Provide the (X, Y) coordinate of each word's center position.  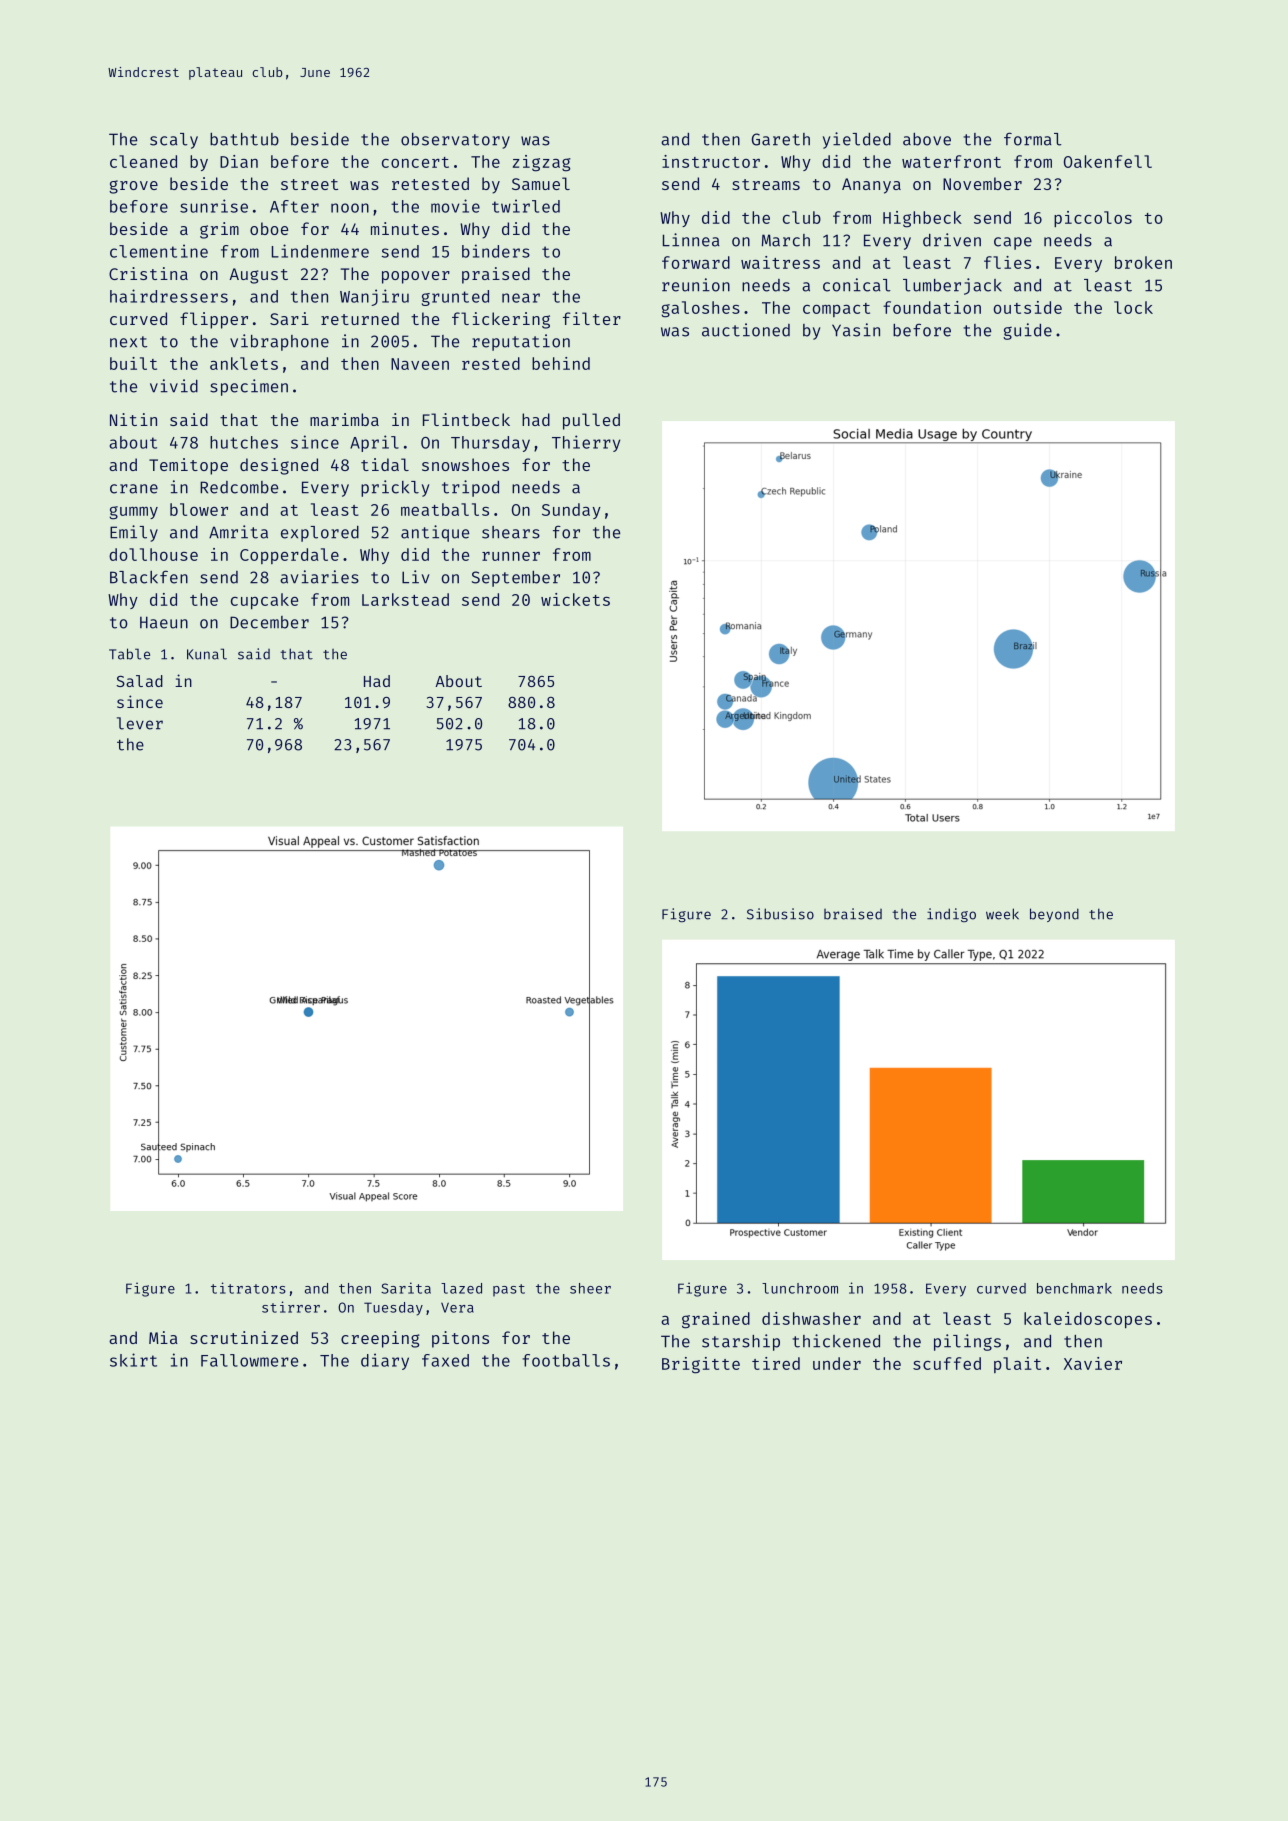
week (1002, 914)
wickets (575, 599)
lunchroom (800, 1288)
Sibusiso (780, 914)
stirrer (291, 1307)
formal (1033, 139)
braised (853, 914)
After (294, 206)
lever (140, 723)
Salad (139, 681)
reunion (696, 285)
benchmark (1074, 1288)
